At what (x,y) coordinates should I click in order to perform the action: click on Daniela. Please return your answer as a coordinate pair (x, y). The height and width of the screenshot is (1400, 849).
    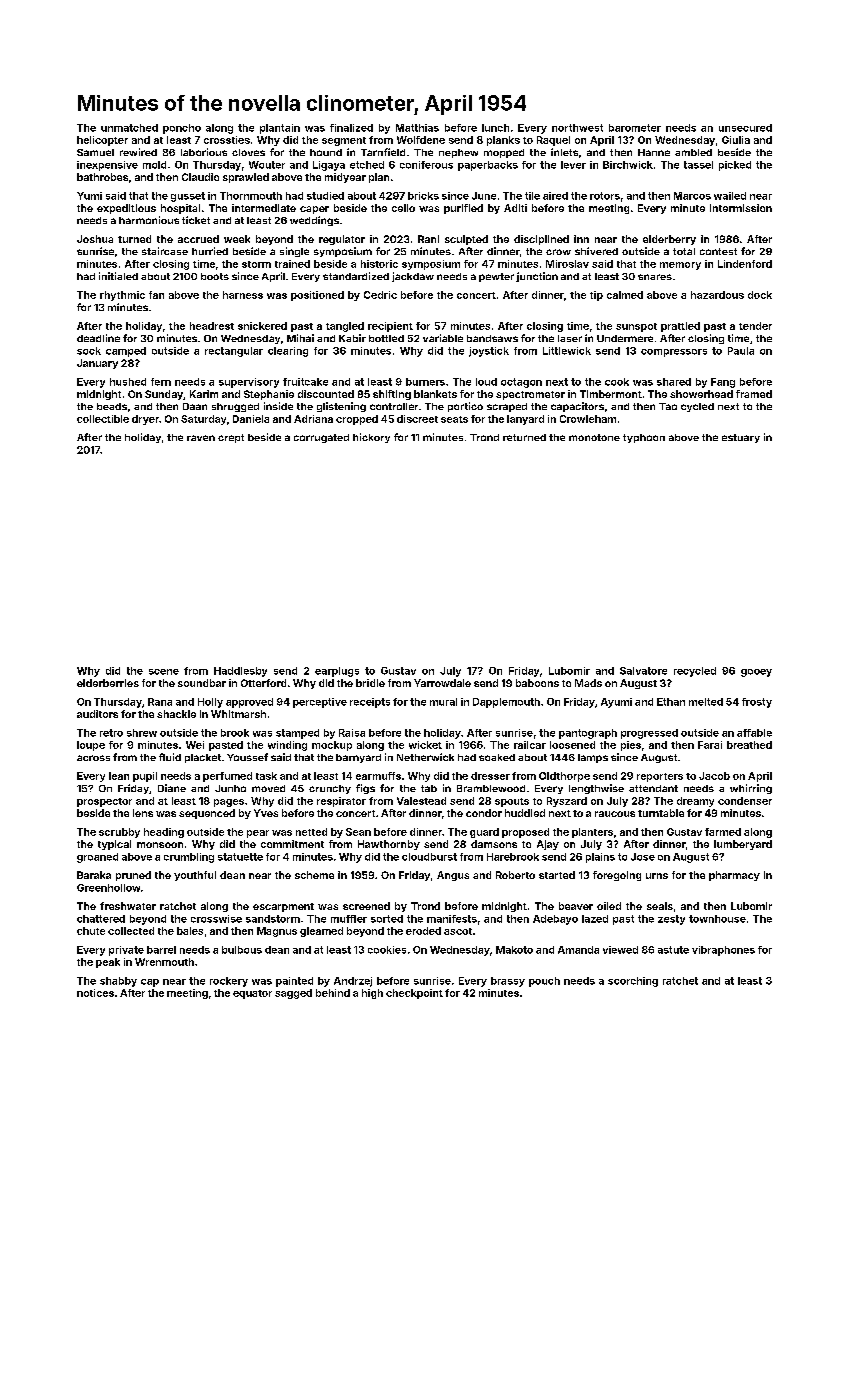
    Looking at the image, I should click on (251, 419).
